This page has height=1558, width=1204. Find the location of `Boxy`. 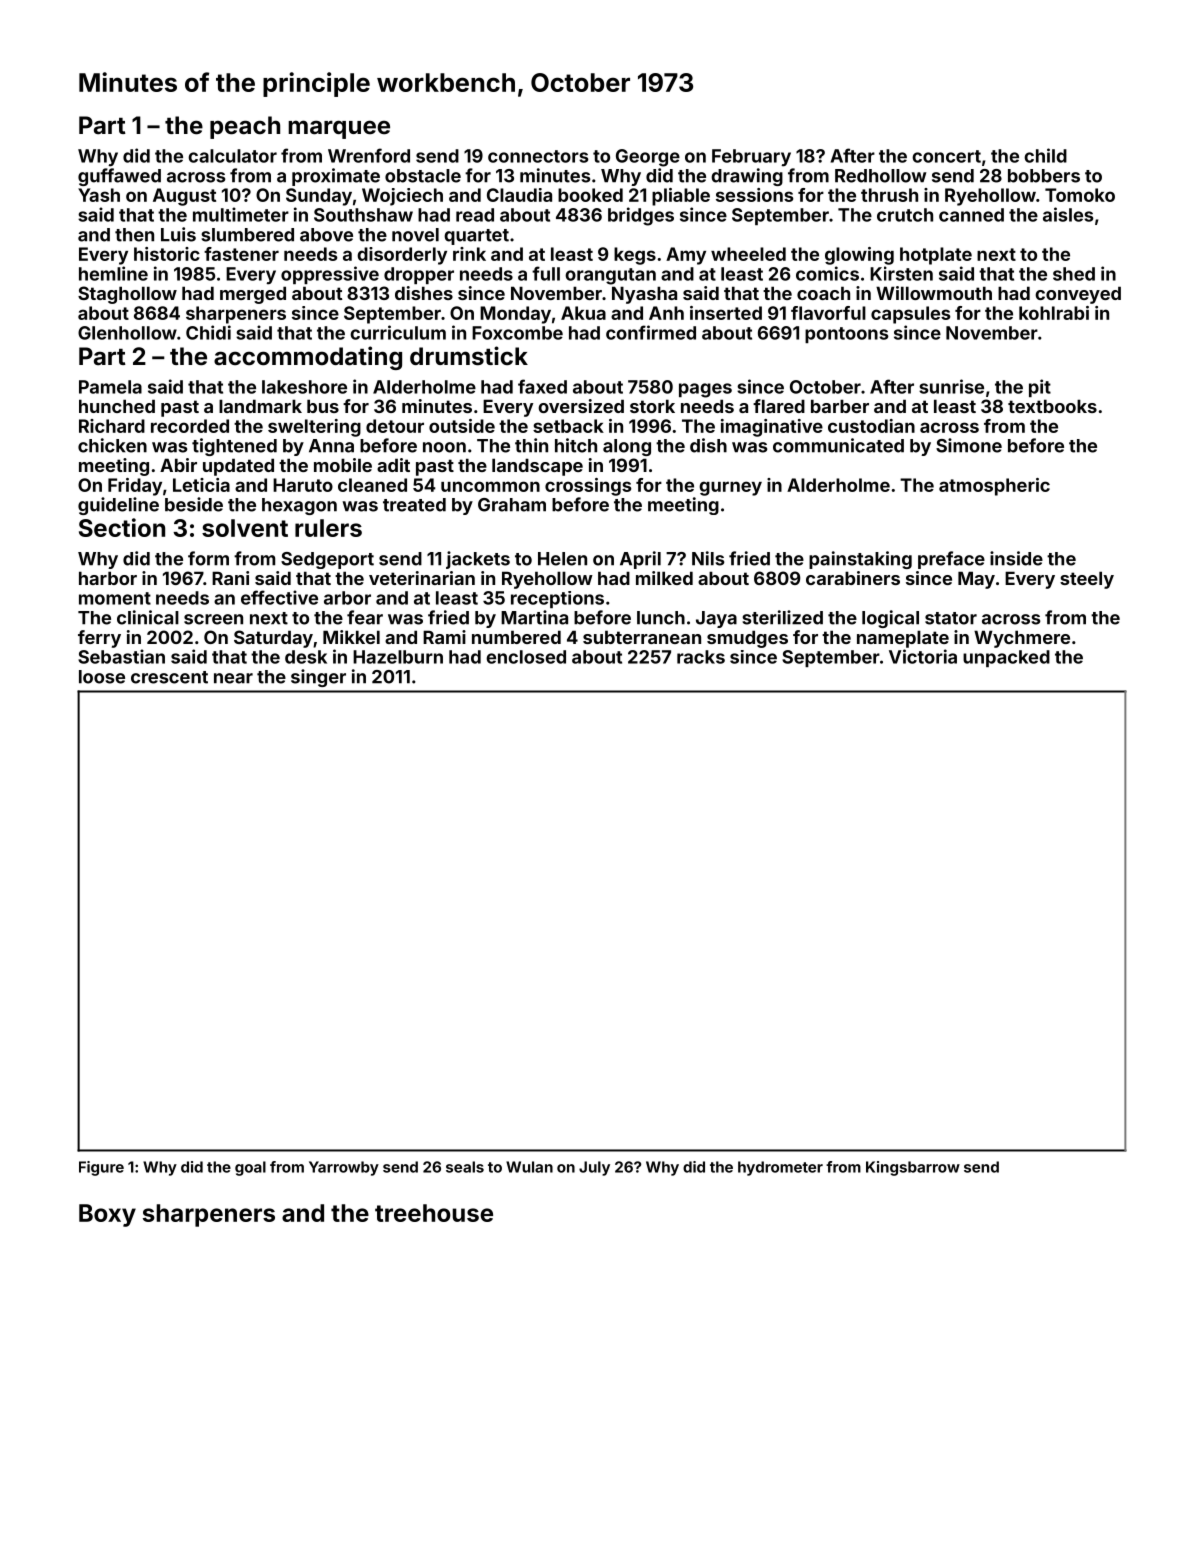

Boxy is located at coordinates (107, 1215).
